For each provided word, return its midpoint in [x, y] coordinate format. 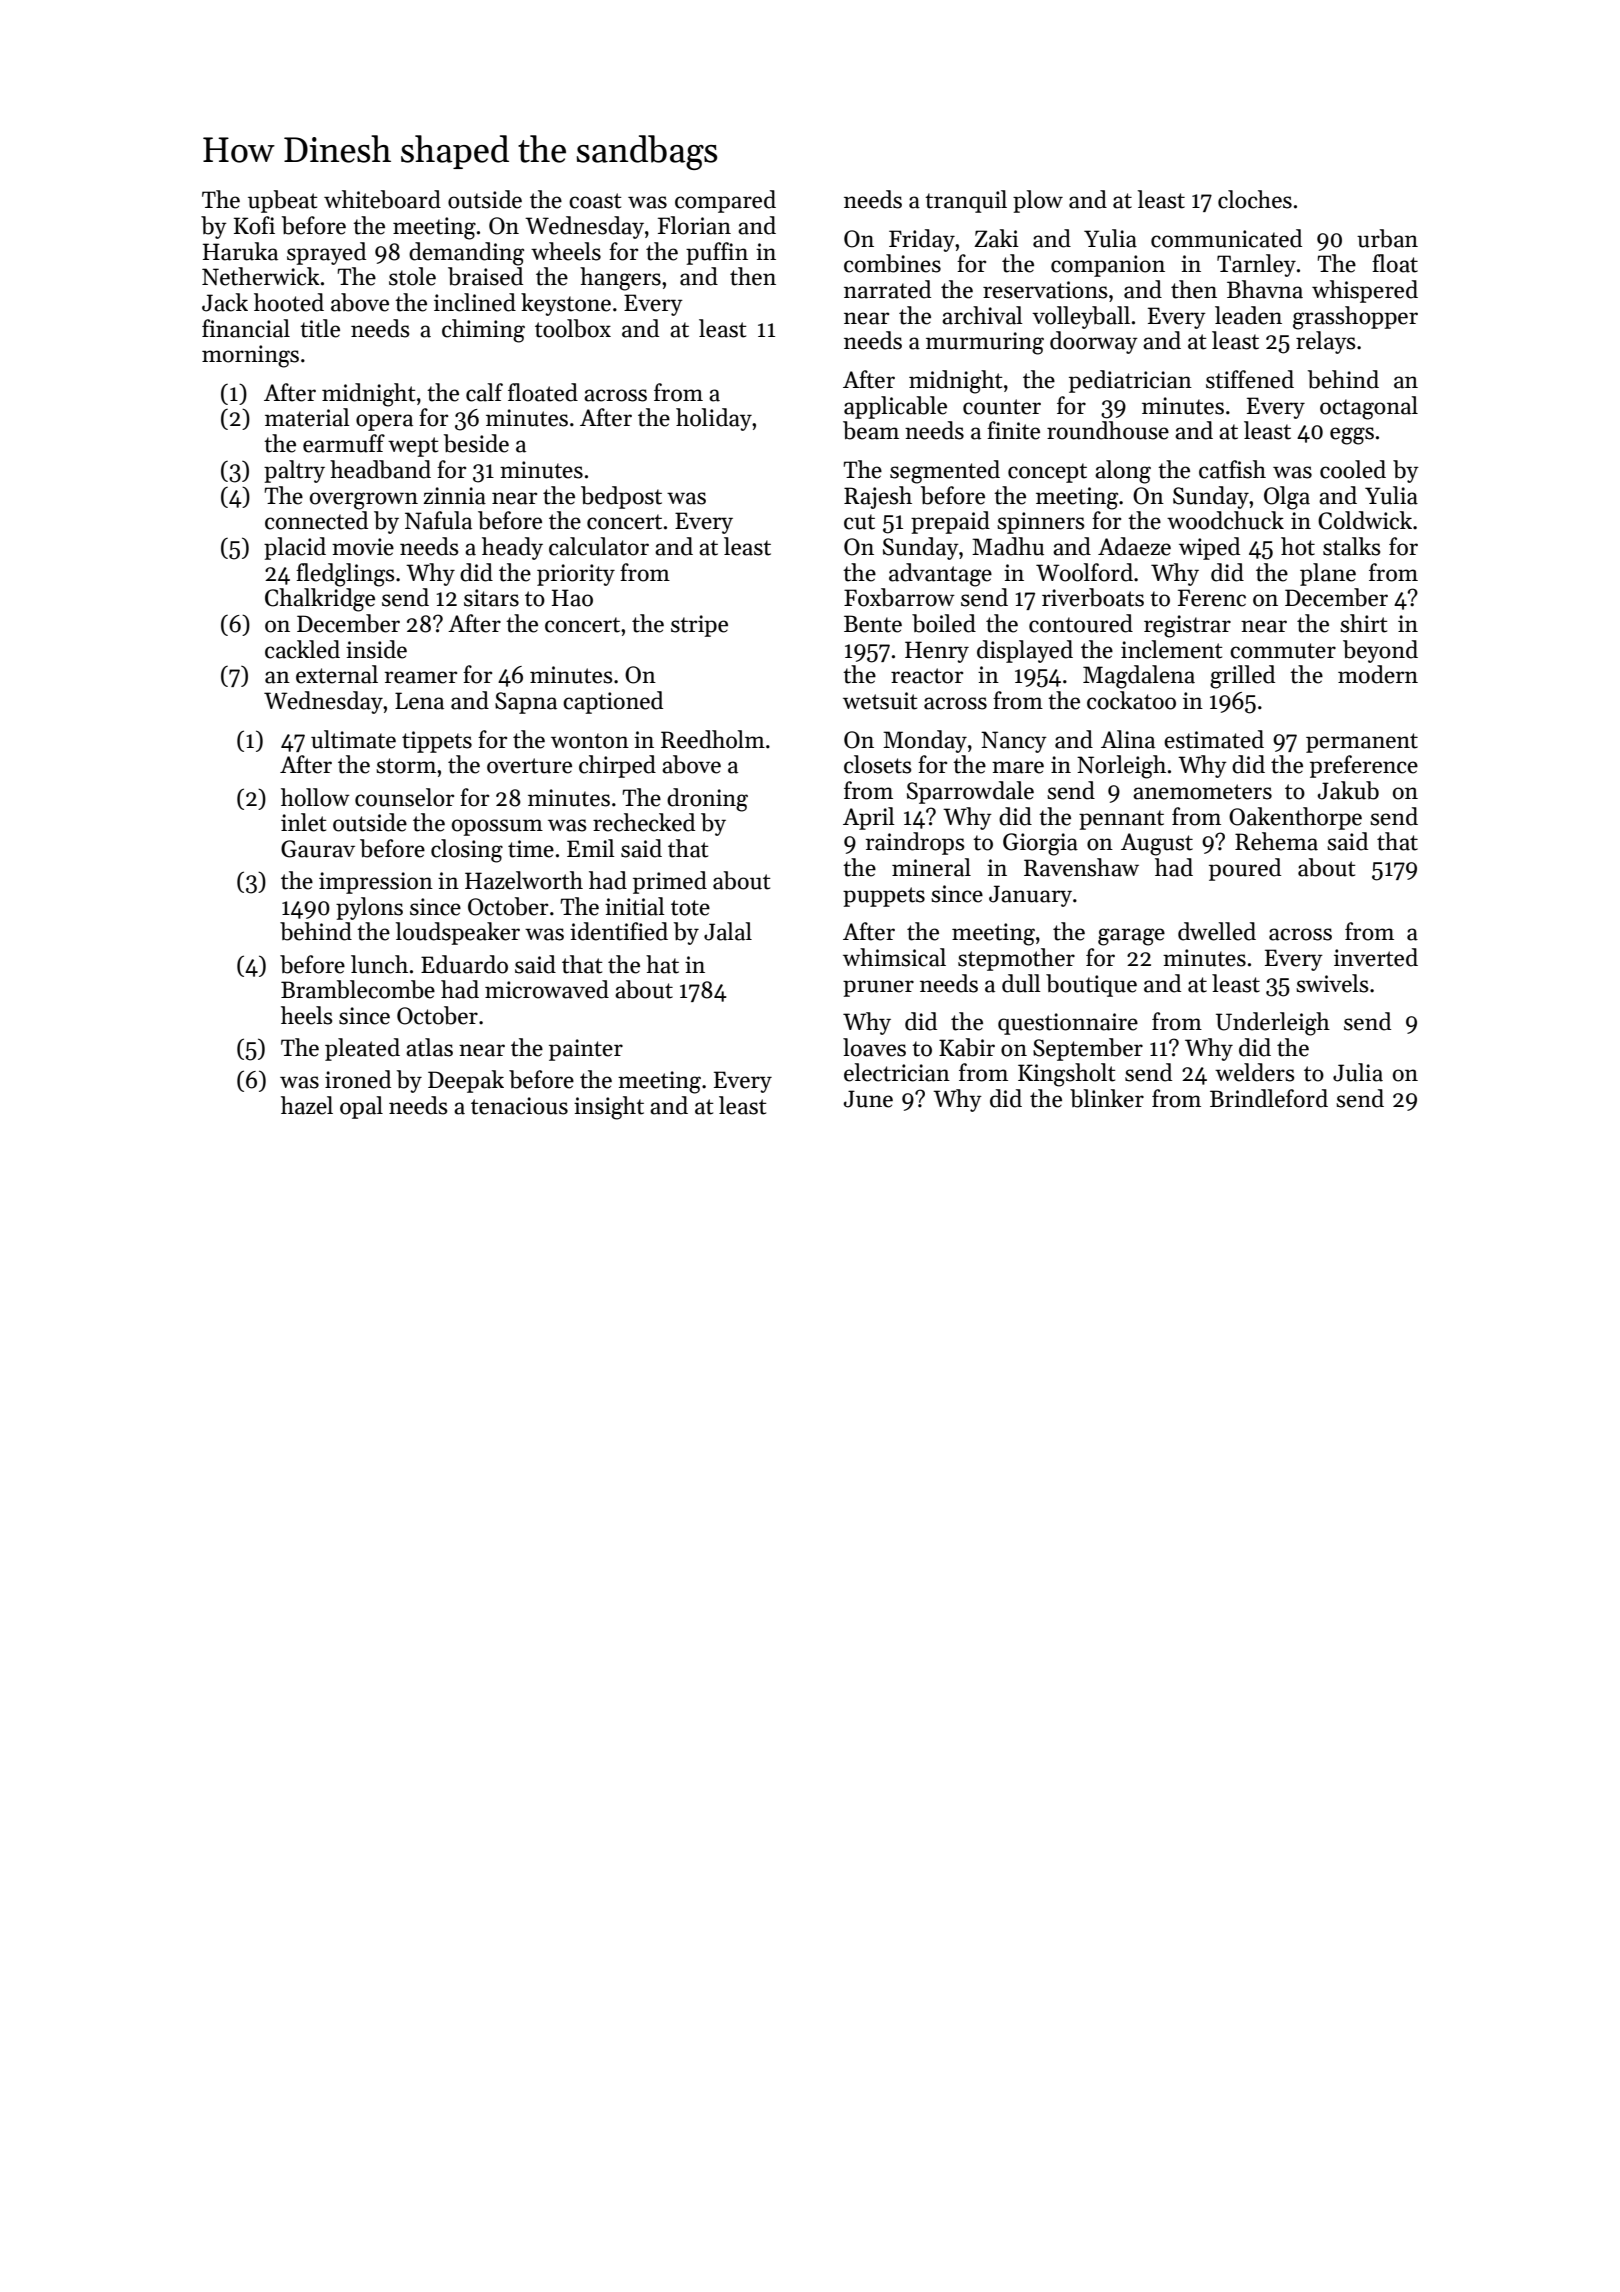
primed [670, 882]
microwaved [547, 989]
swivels [1332, 983]
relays [1325, 342]
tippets [437, 742]
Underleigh [1273, 1024]
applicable [895, 407]
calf [484, 392]
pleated [362, 1049]
